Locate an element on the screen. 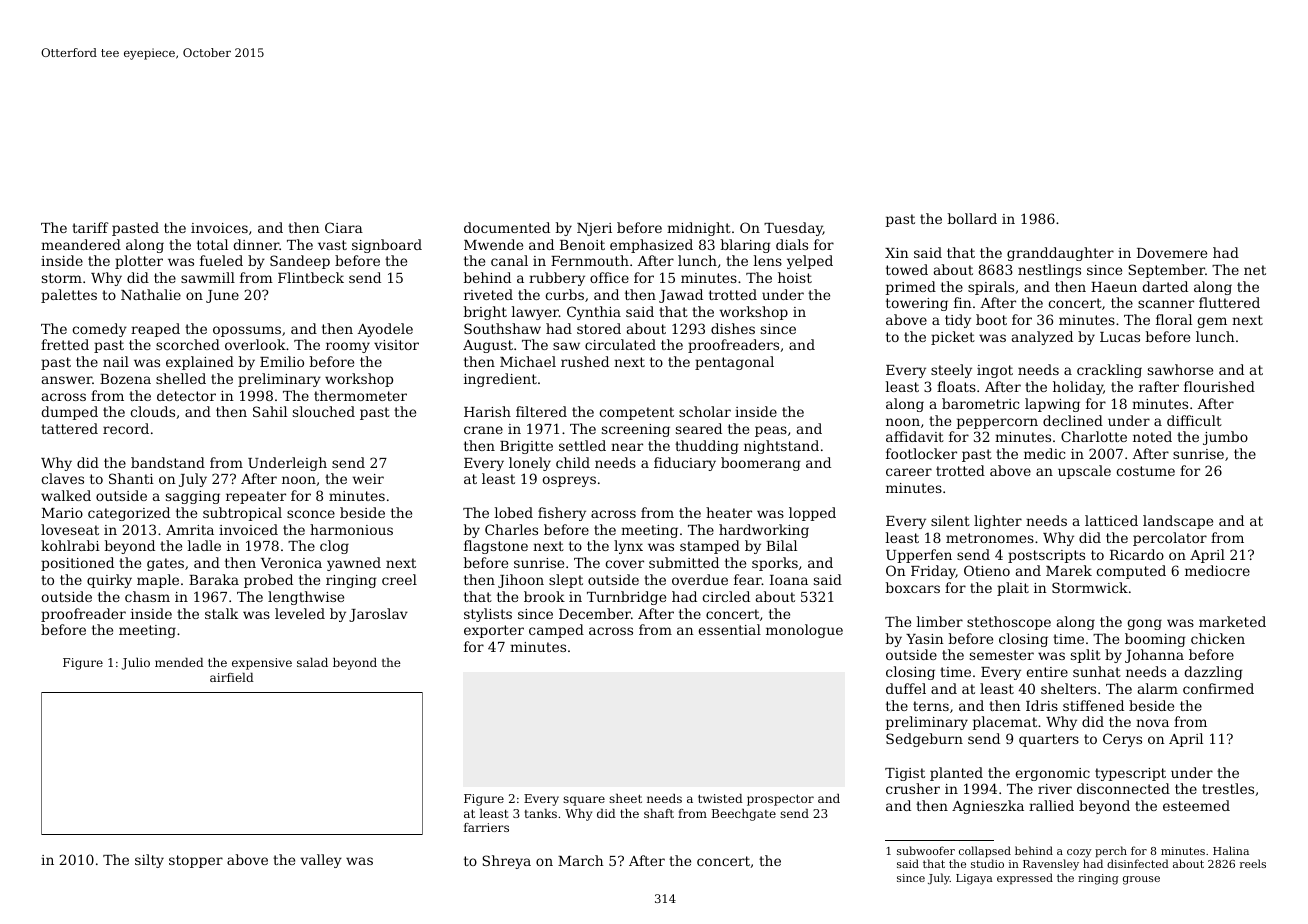 The width and height of the screenshot is (1308, 924). March is located at coordinates (581, 860).
